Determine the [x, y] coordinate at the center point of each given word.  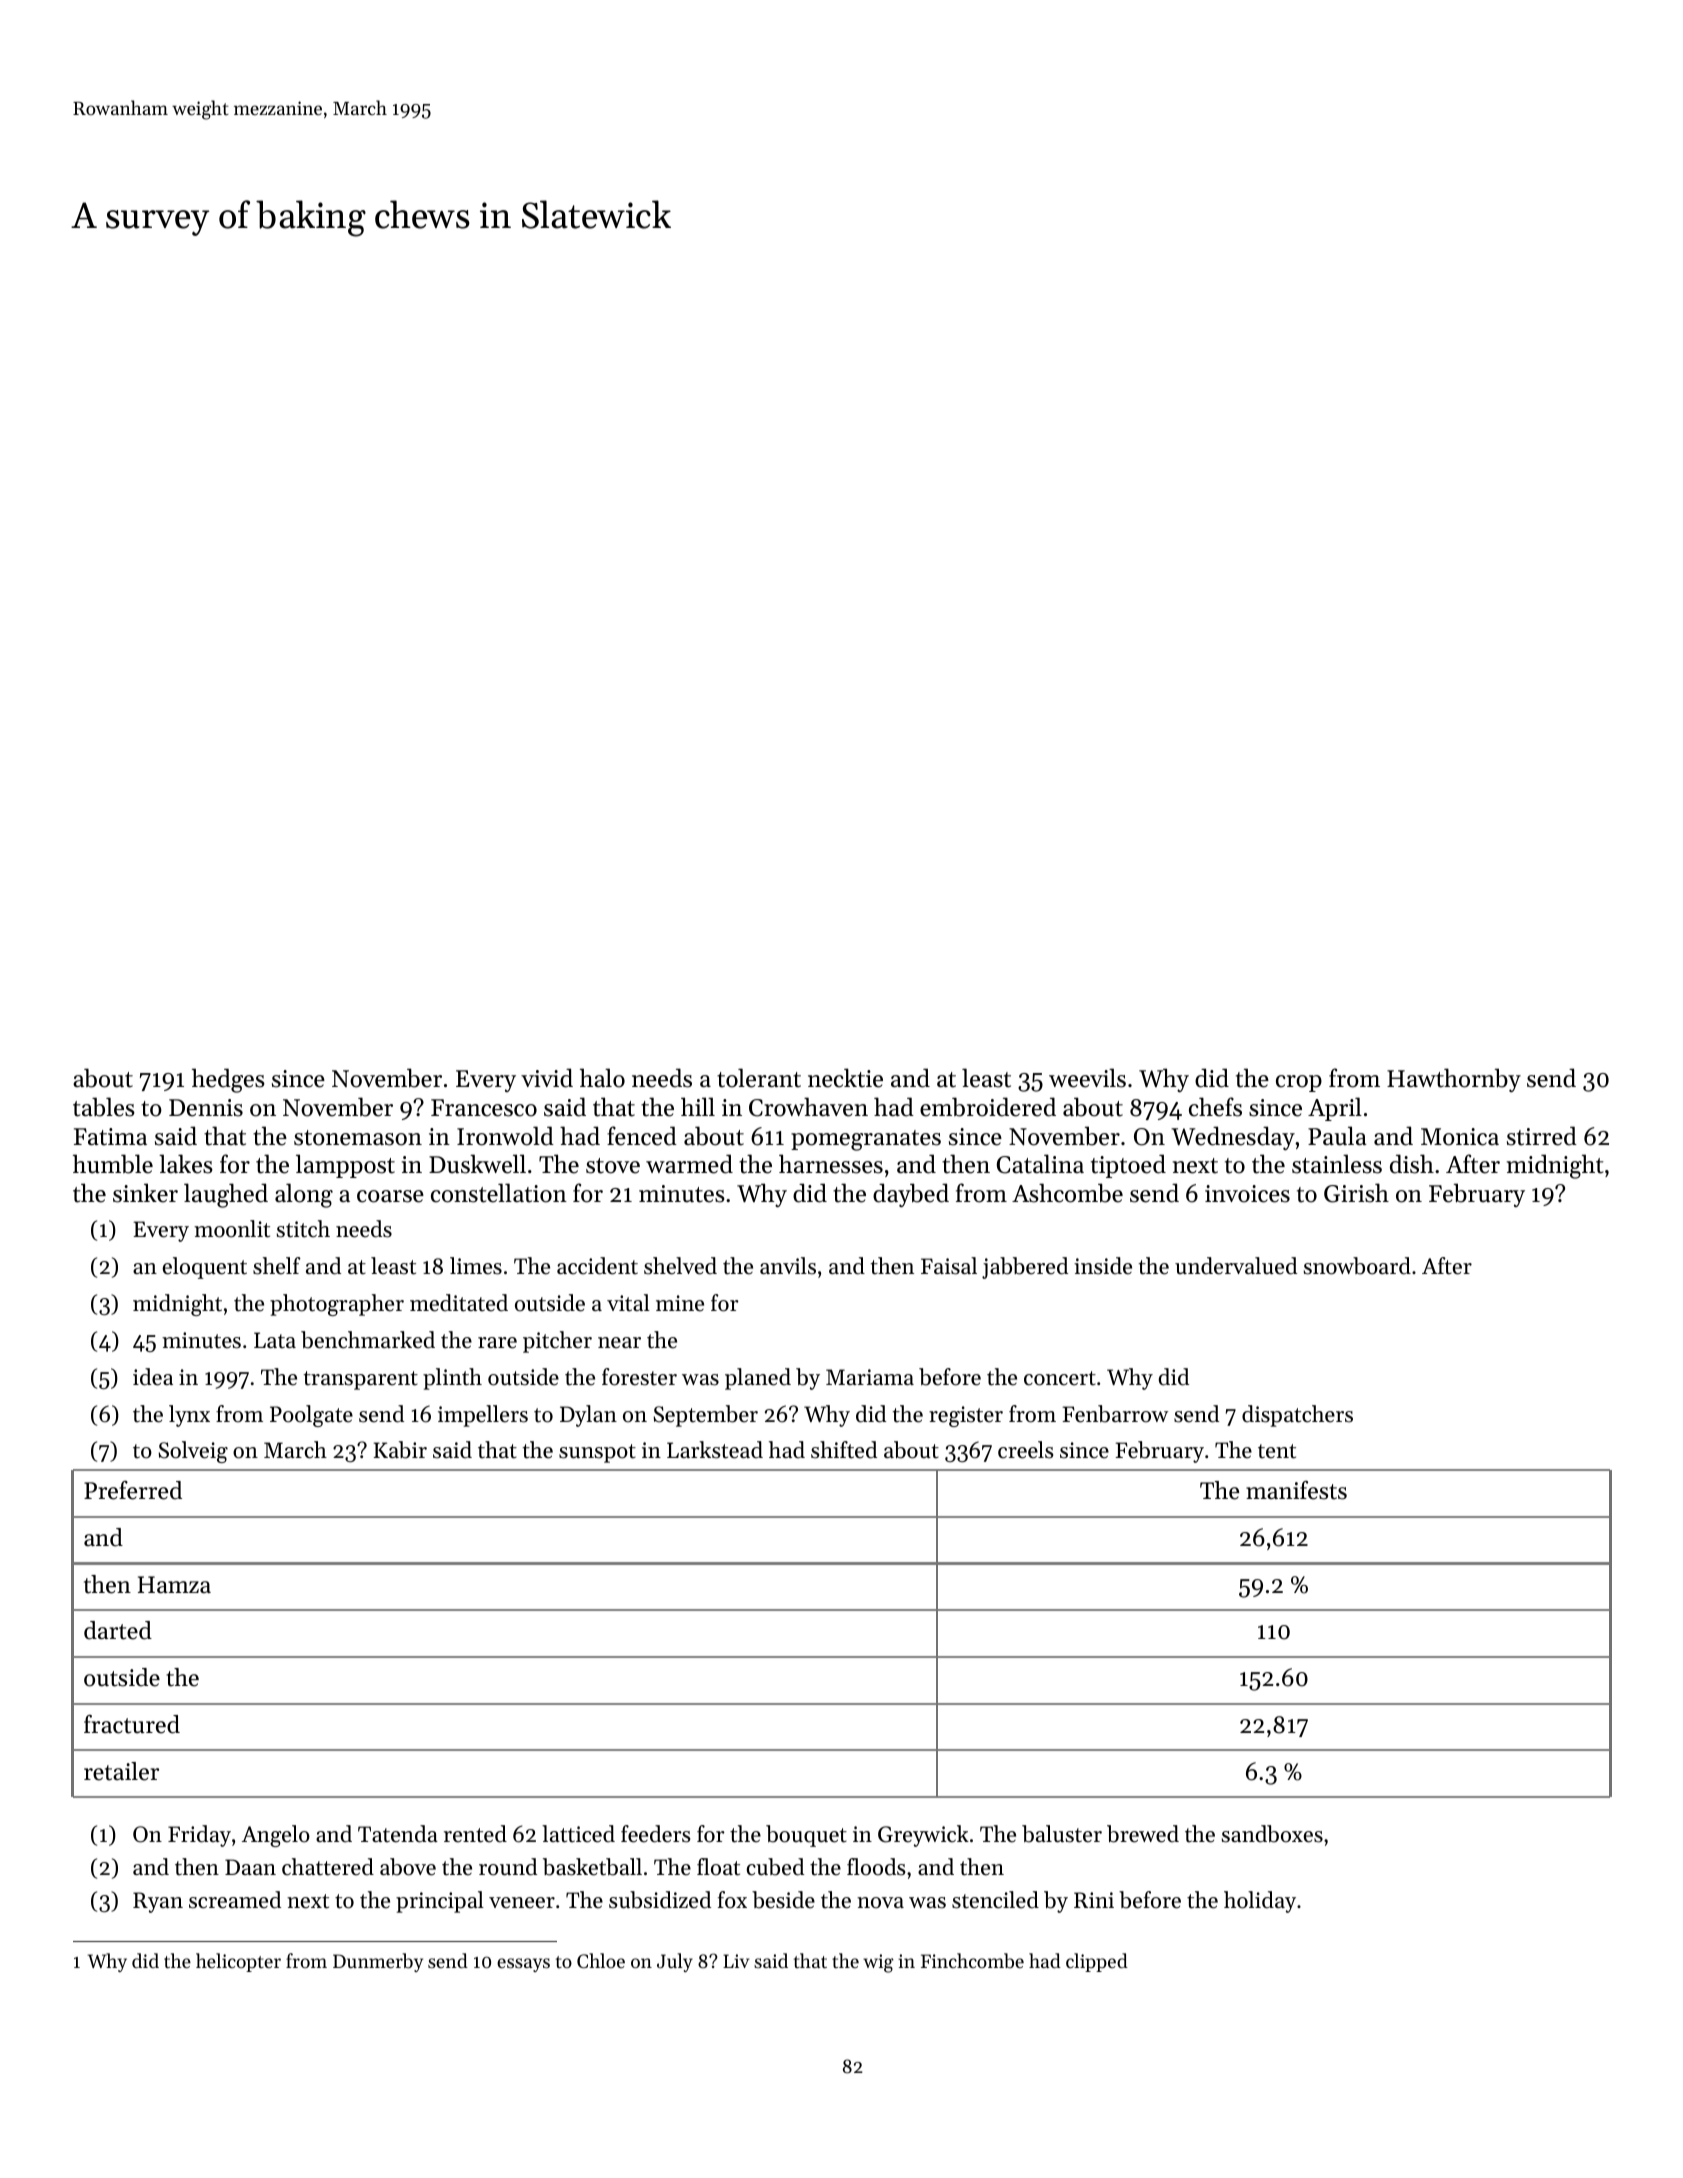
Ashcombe [1067, 1193]
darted [118, 1630]
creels [1025, 1450]
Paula [1337, 1136]
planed [758, 1379]
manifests [1296, 1490]
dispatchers [1297, 1416]
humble [113, 1164]
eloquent [205, 1268]
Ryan [158, 1902]
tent [1277, 1451]
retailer [121, 1771]
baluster [1062, 1834]
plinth [452, 1379]
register [966, 1416]
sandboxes [1272, 1834]
